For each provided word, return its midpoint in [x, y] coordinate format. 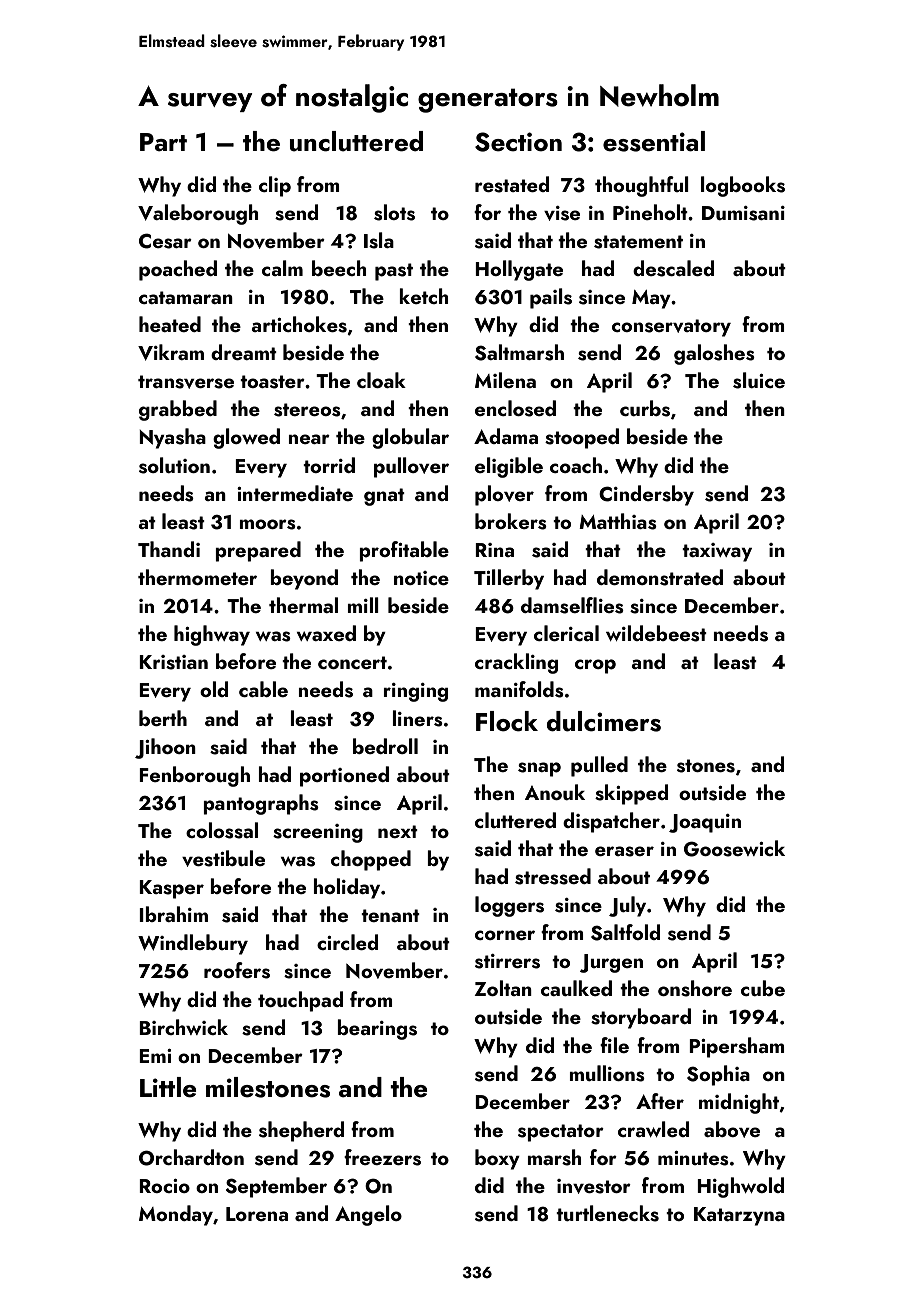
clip [275, 186]
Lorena [257, 1214]
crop [595, 666]
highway [212, 635]
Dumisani [743, 213]
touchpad [300, 1001]
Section [518, 142]
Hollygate [519, 270]
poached [178, 270]
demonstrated [660, 577]
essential [654, 141]
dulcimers [604, 721]
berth [163, 718]
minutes [693, 1158]
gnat [384, 497]
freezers [382, 1157]
